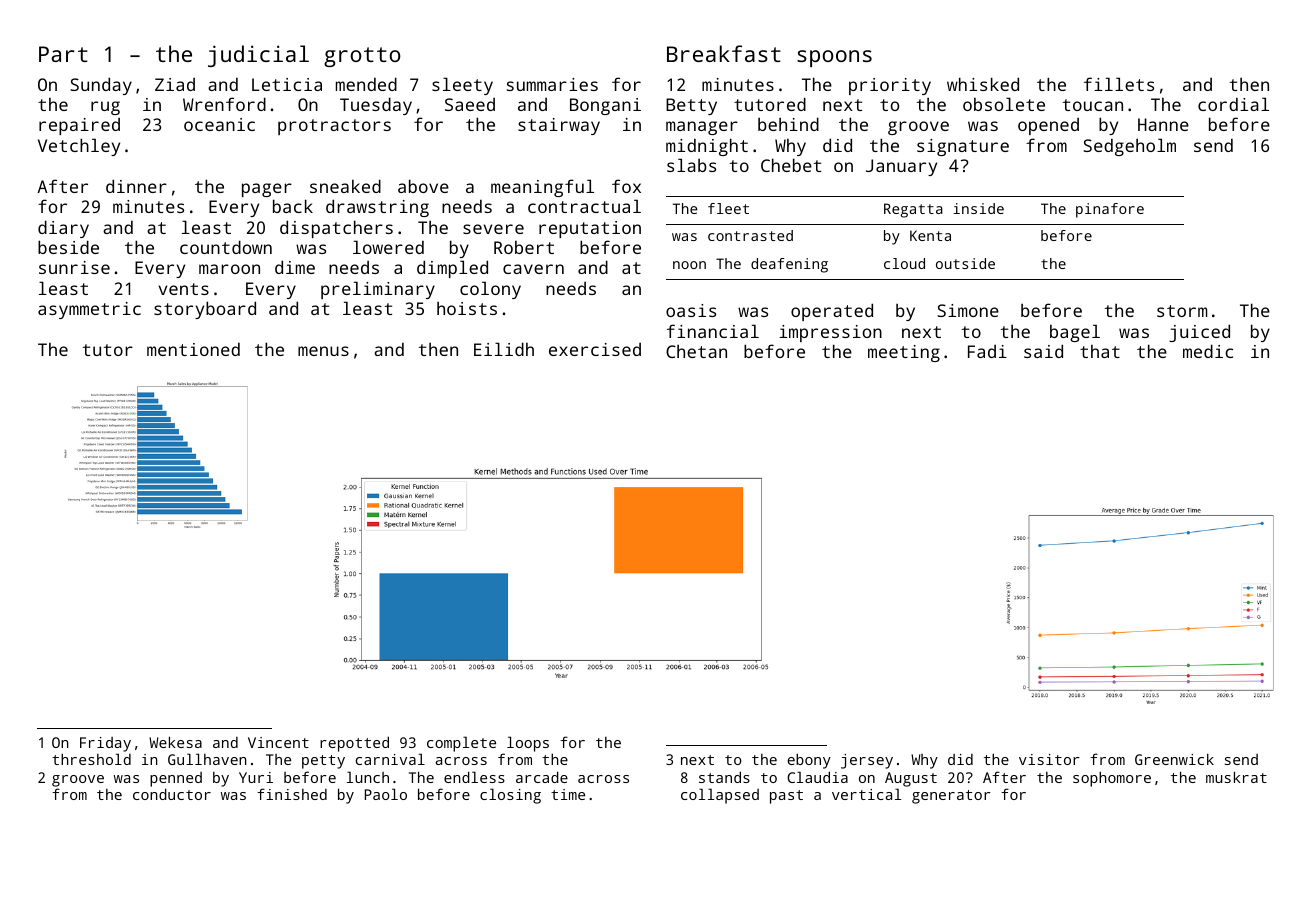  What do you see at coordinates (691, 106) in the image?
I see `Betty` at bounding box center [691, 106].
